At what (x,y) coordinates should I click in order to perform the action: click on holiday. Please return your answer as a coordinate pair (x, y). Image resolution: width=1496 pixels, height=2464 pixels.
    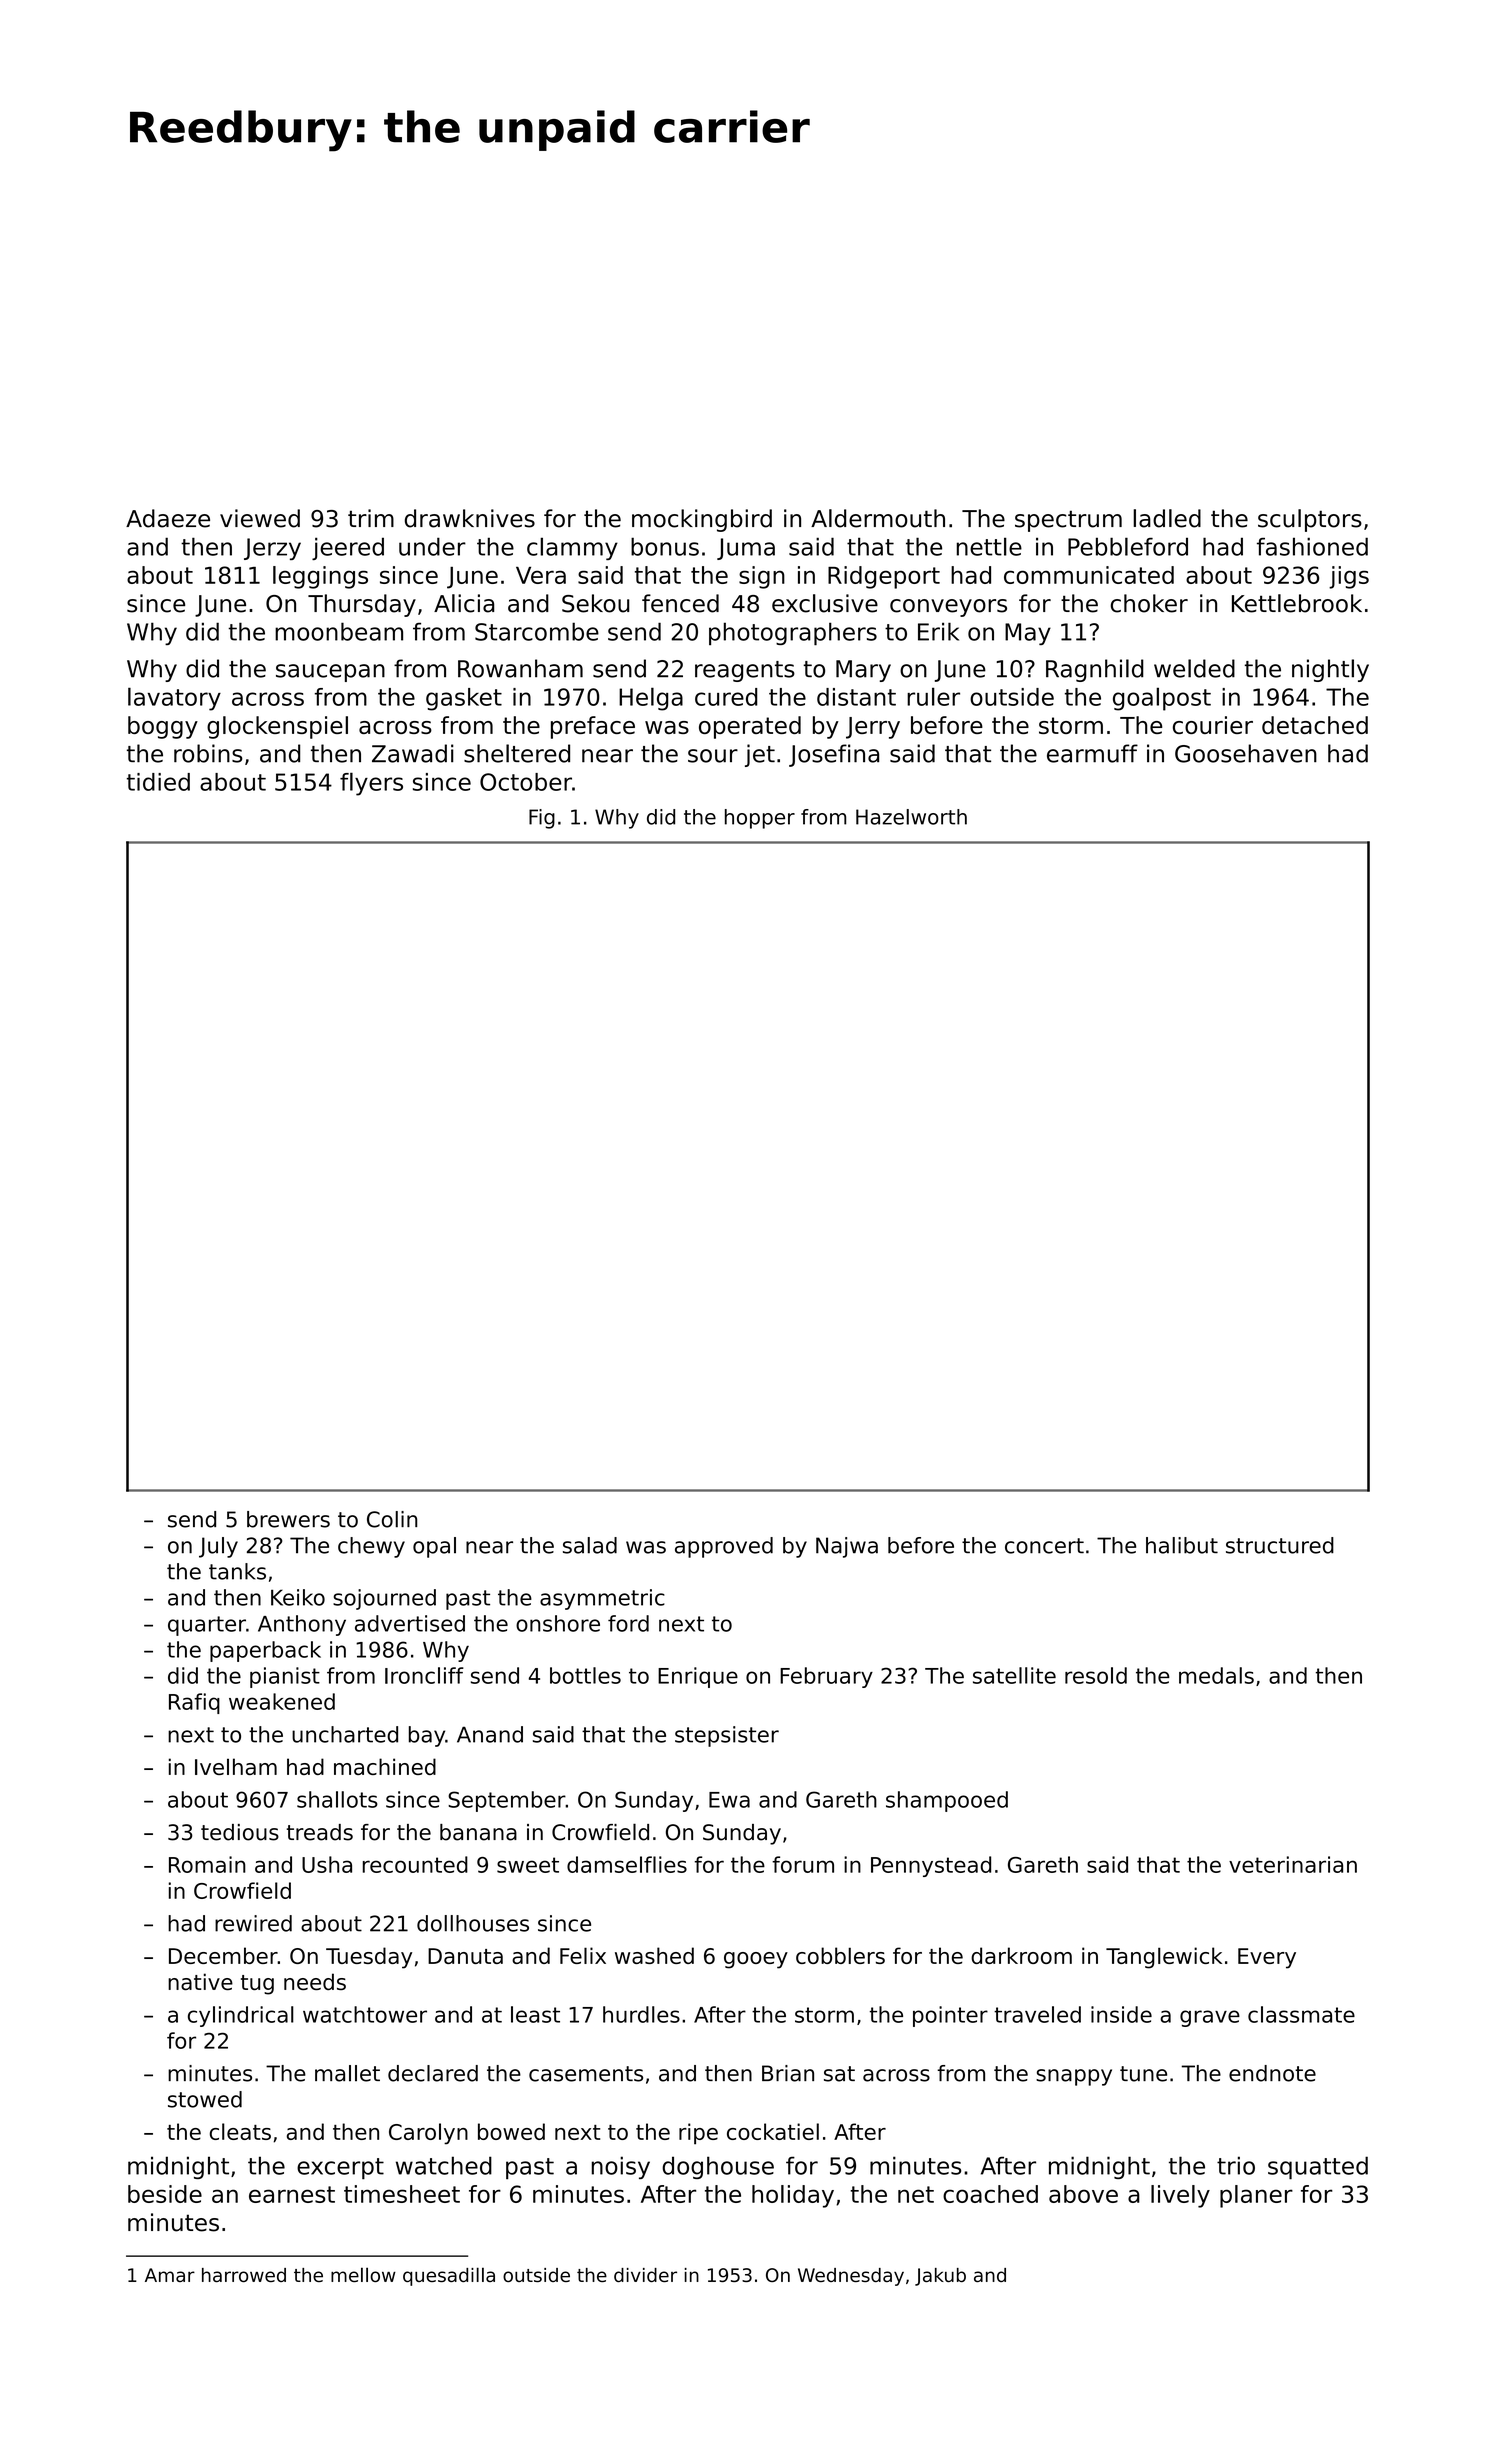
    Looking at the image, I should click on (793, 2196).
